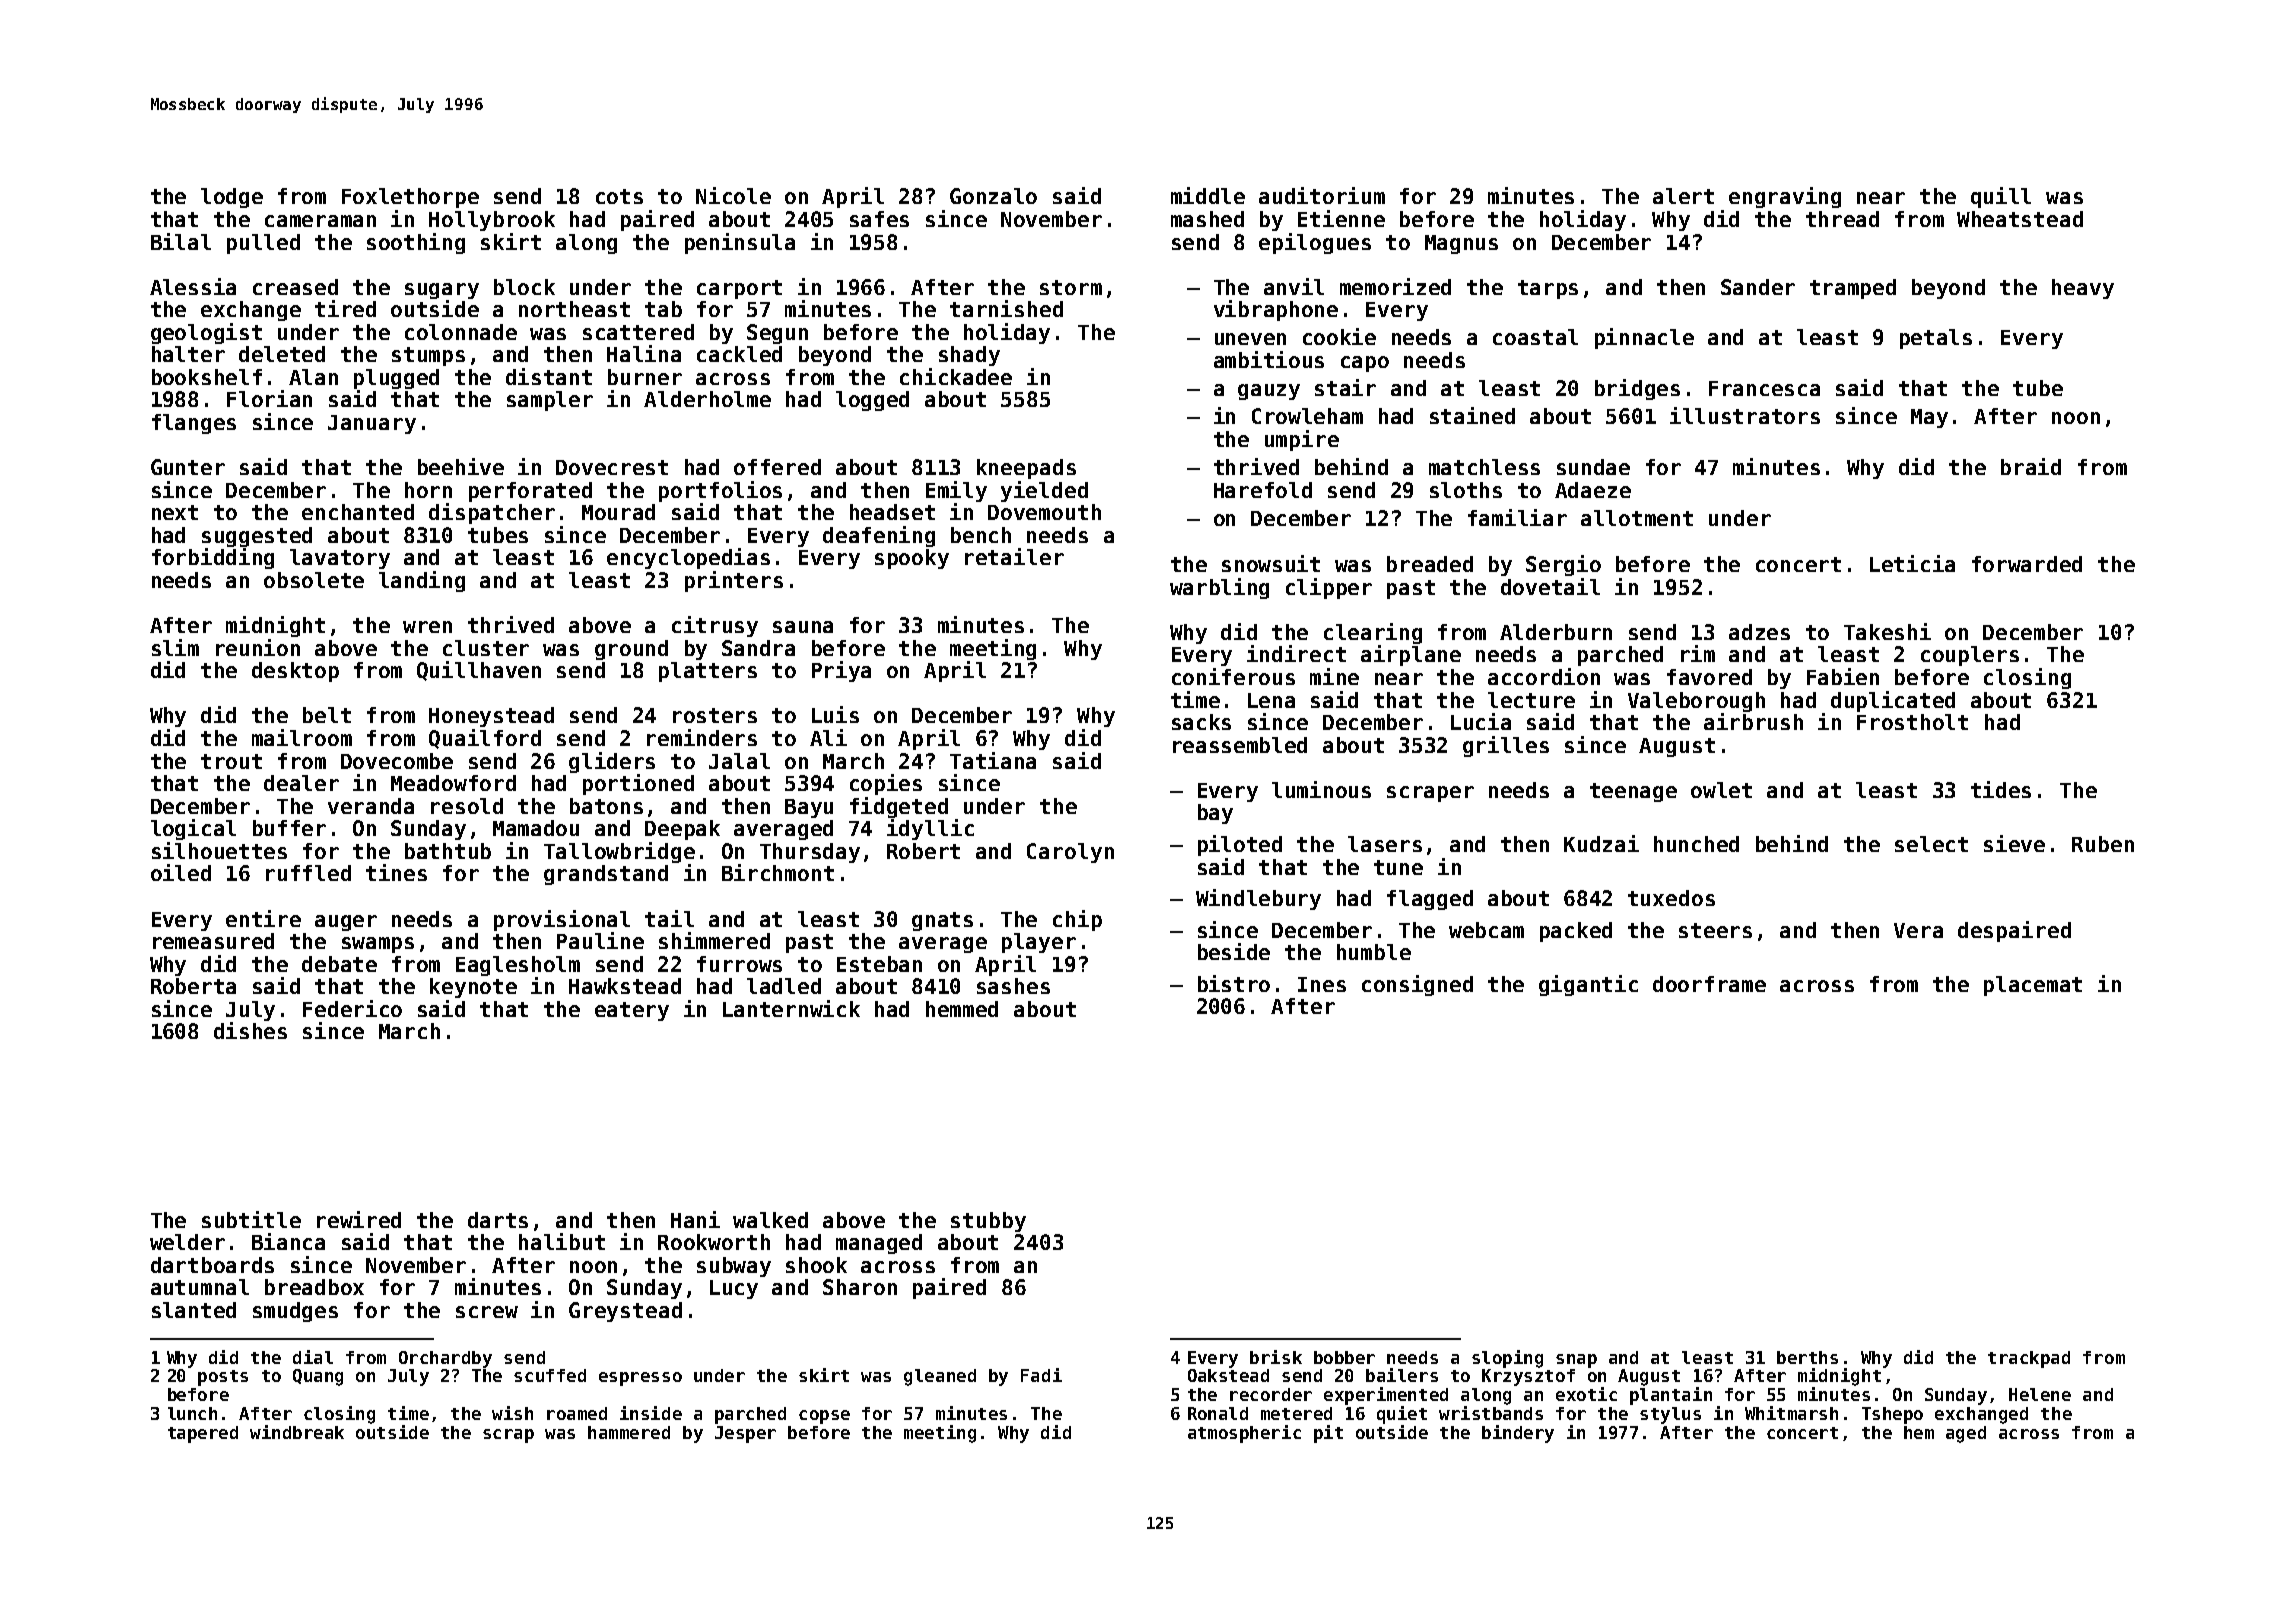 This screenshot has width=2292, height=1620. What do you see at coordinates (187, 1242) in the screenshot?
I see `welder` at bounding box center [187, 1242].
